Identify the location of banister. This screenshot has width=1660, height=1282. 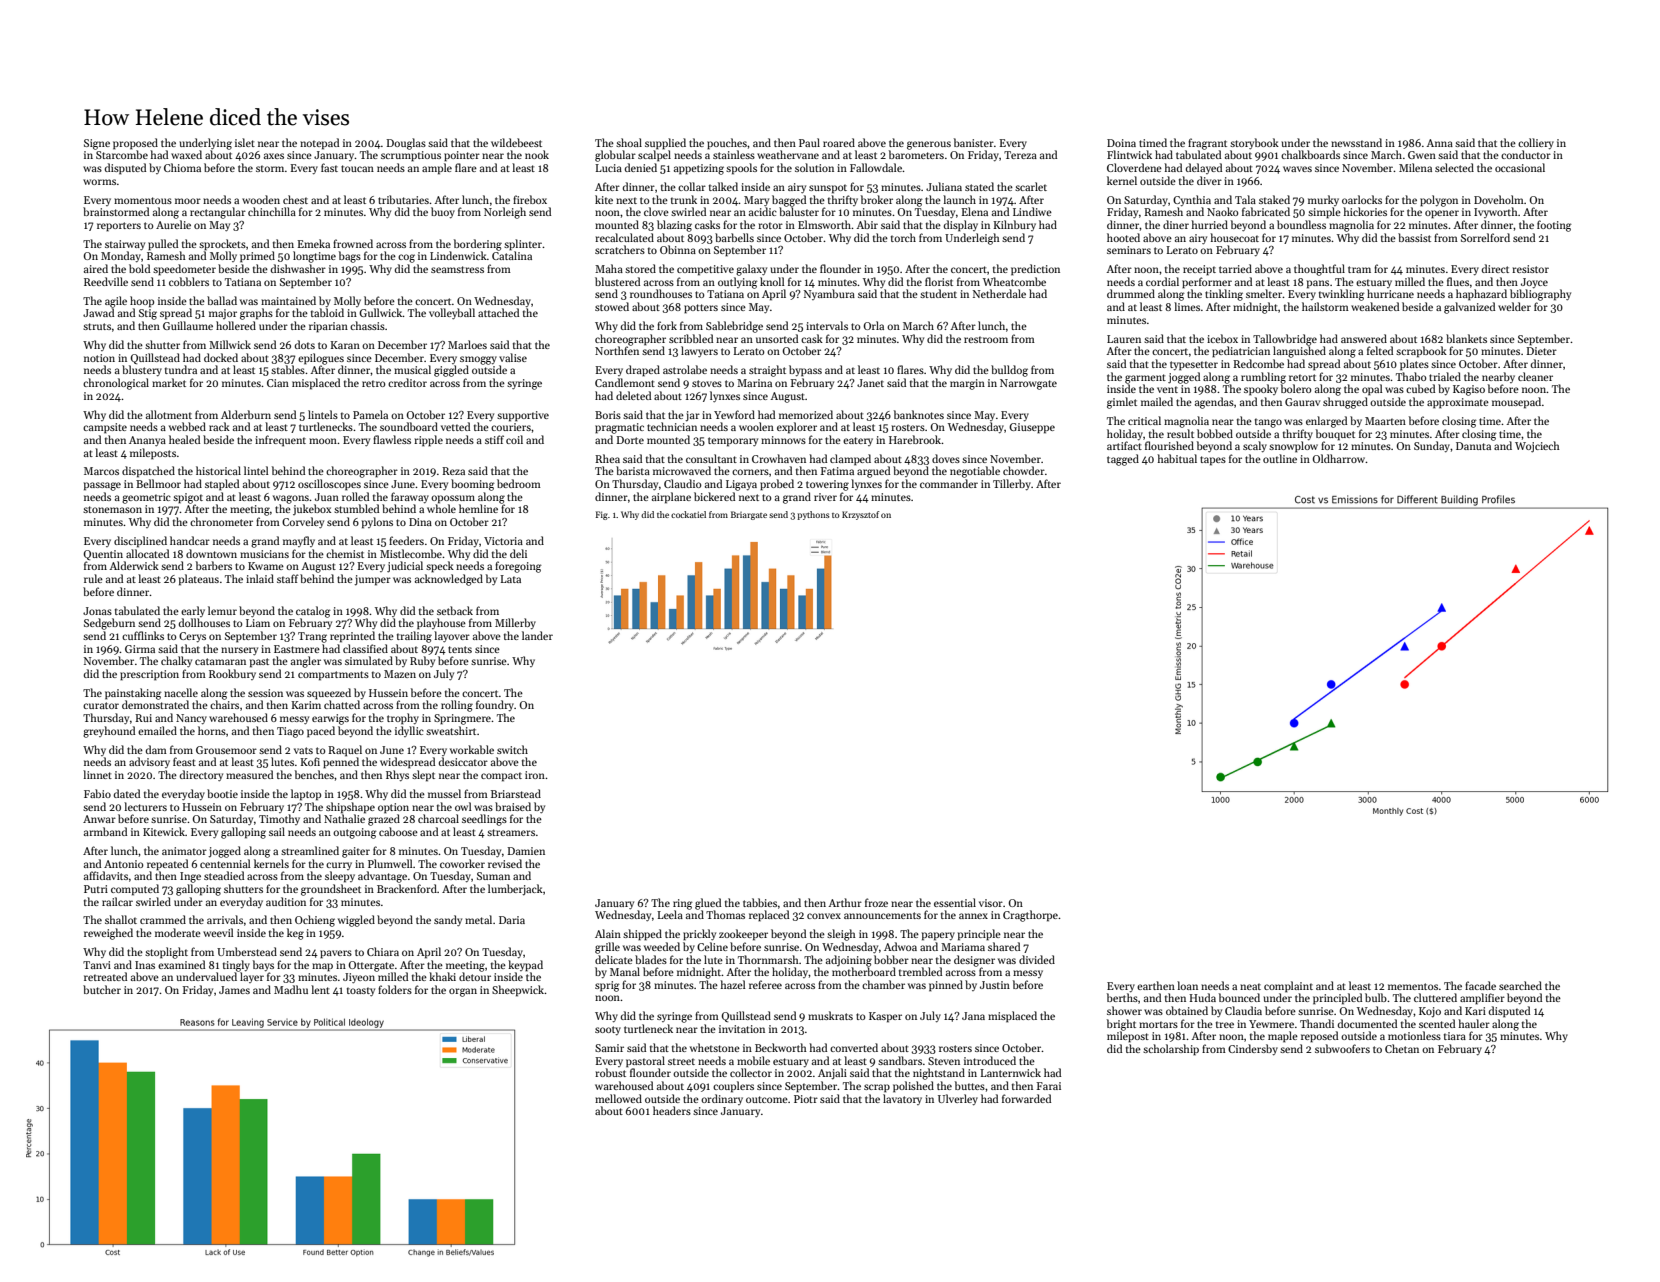
(974, 142).
